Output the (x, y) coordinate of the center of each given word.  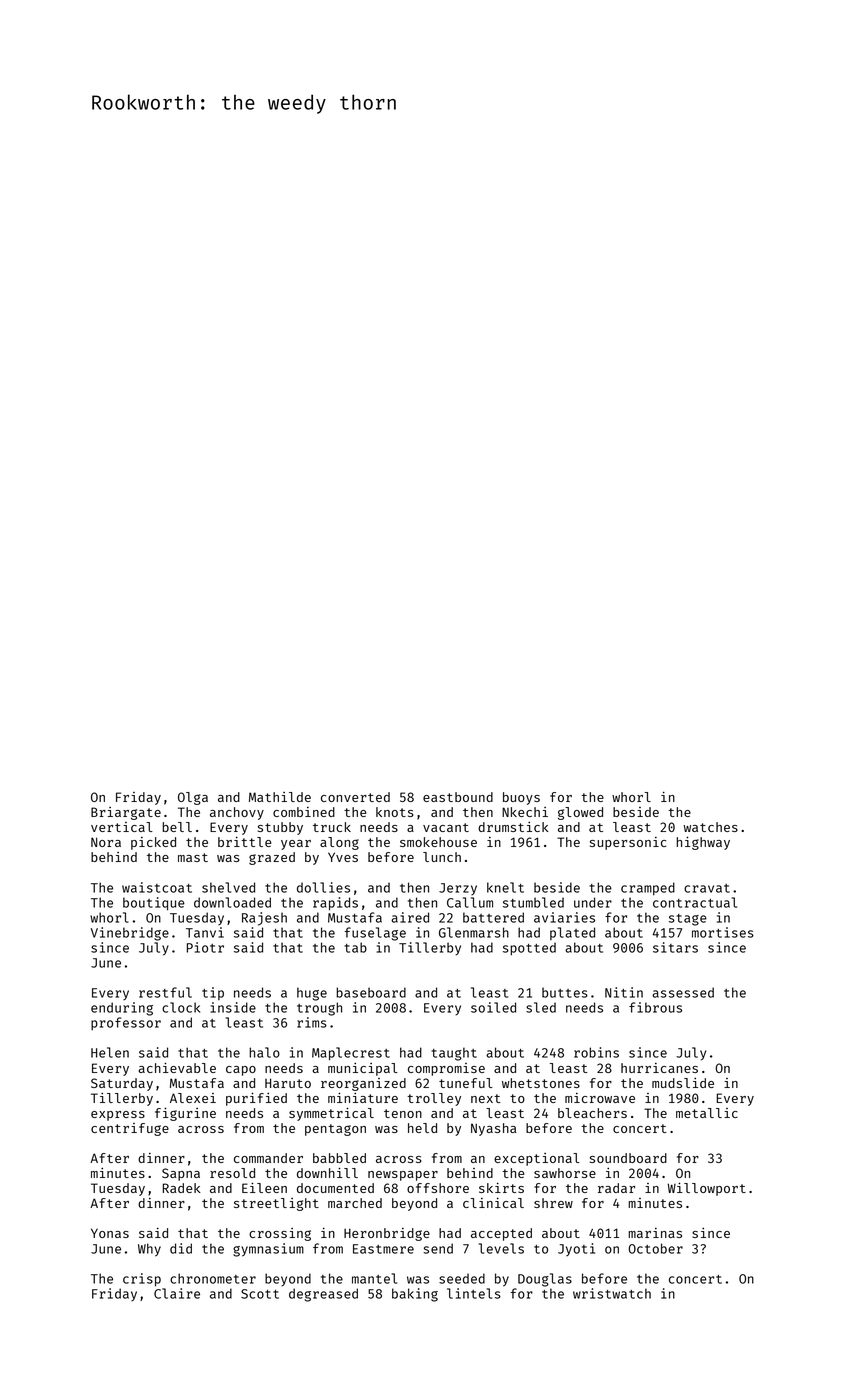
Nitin (624, 992)
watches (711, 827)
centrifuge (130, 1129)
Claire (177, 1293)
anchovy (237, 813)
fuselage (375, 934)
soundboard (628, 1158)
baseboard (371, 992)
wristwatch (612, 1293)
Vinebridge (130, 934)
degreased (323, 1295)
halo (264, 1052)
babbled (339, 1158)
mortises (723, 932)
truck (332, 827)
